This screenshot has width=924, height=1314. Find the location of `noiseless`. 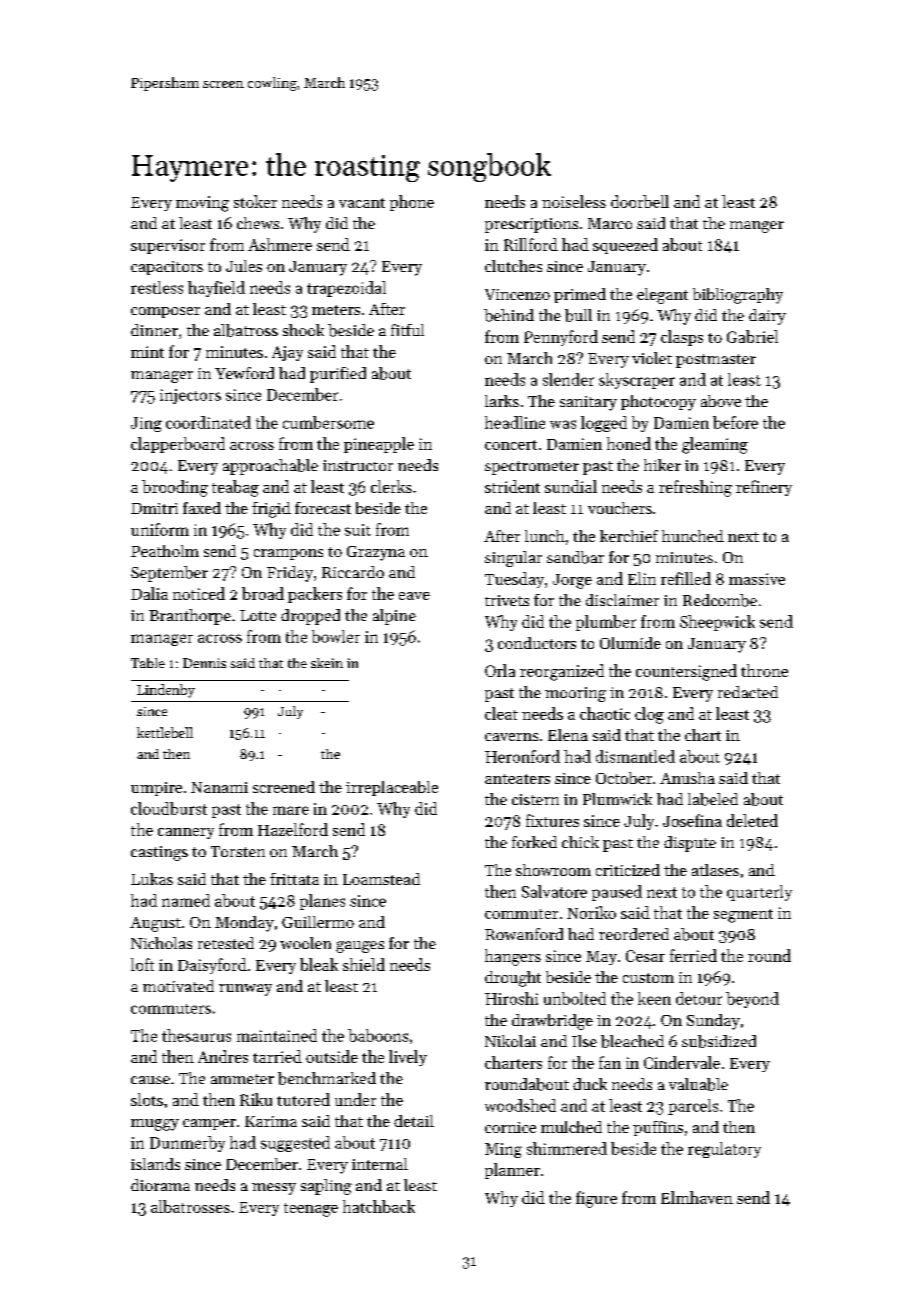

noiseless is located at coordinates (574, 201).
